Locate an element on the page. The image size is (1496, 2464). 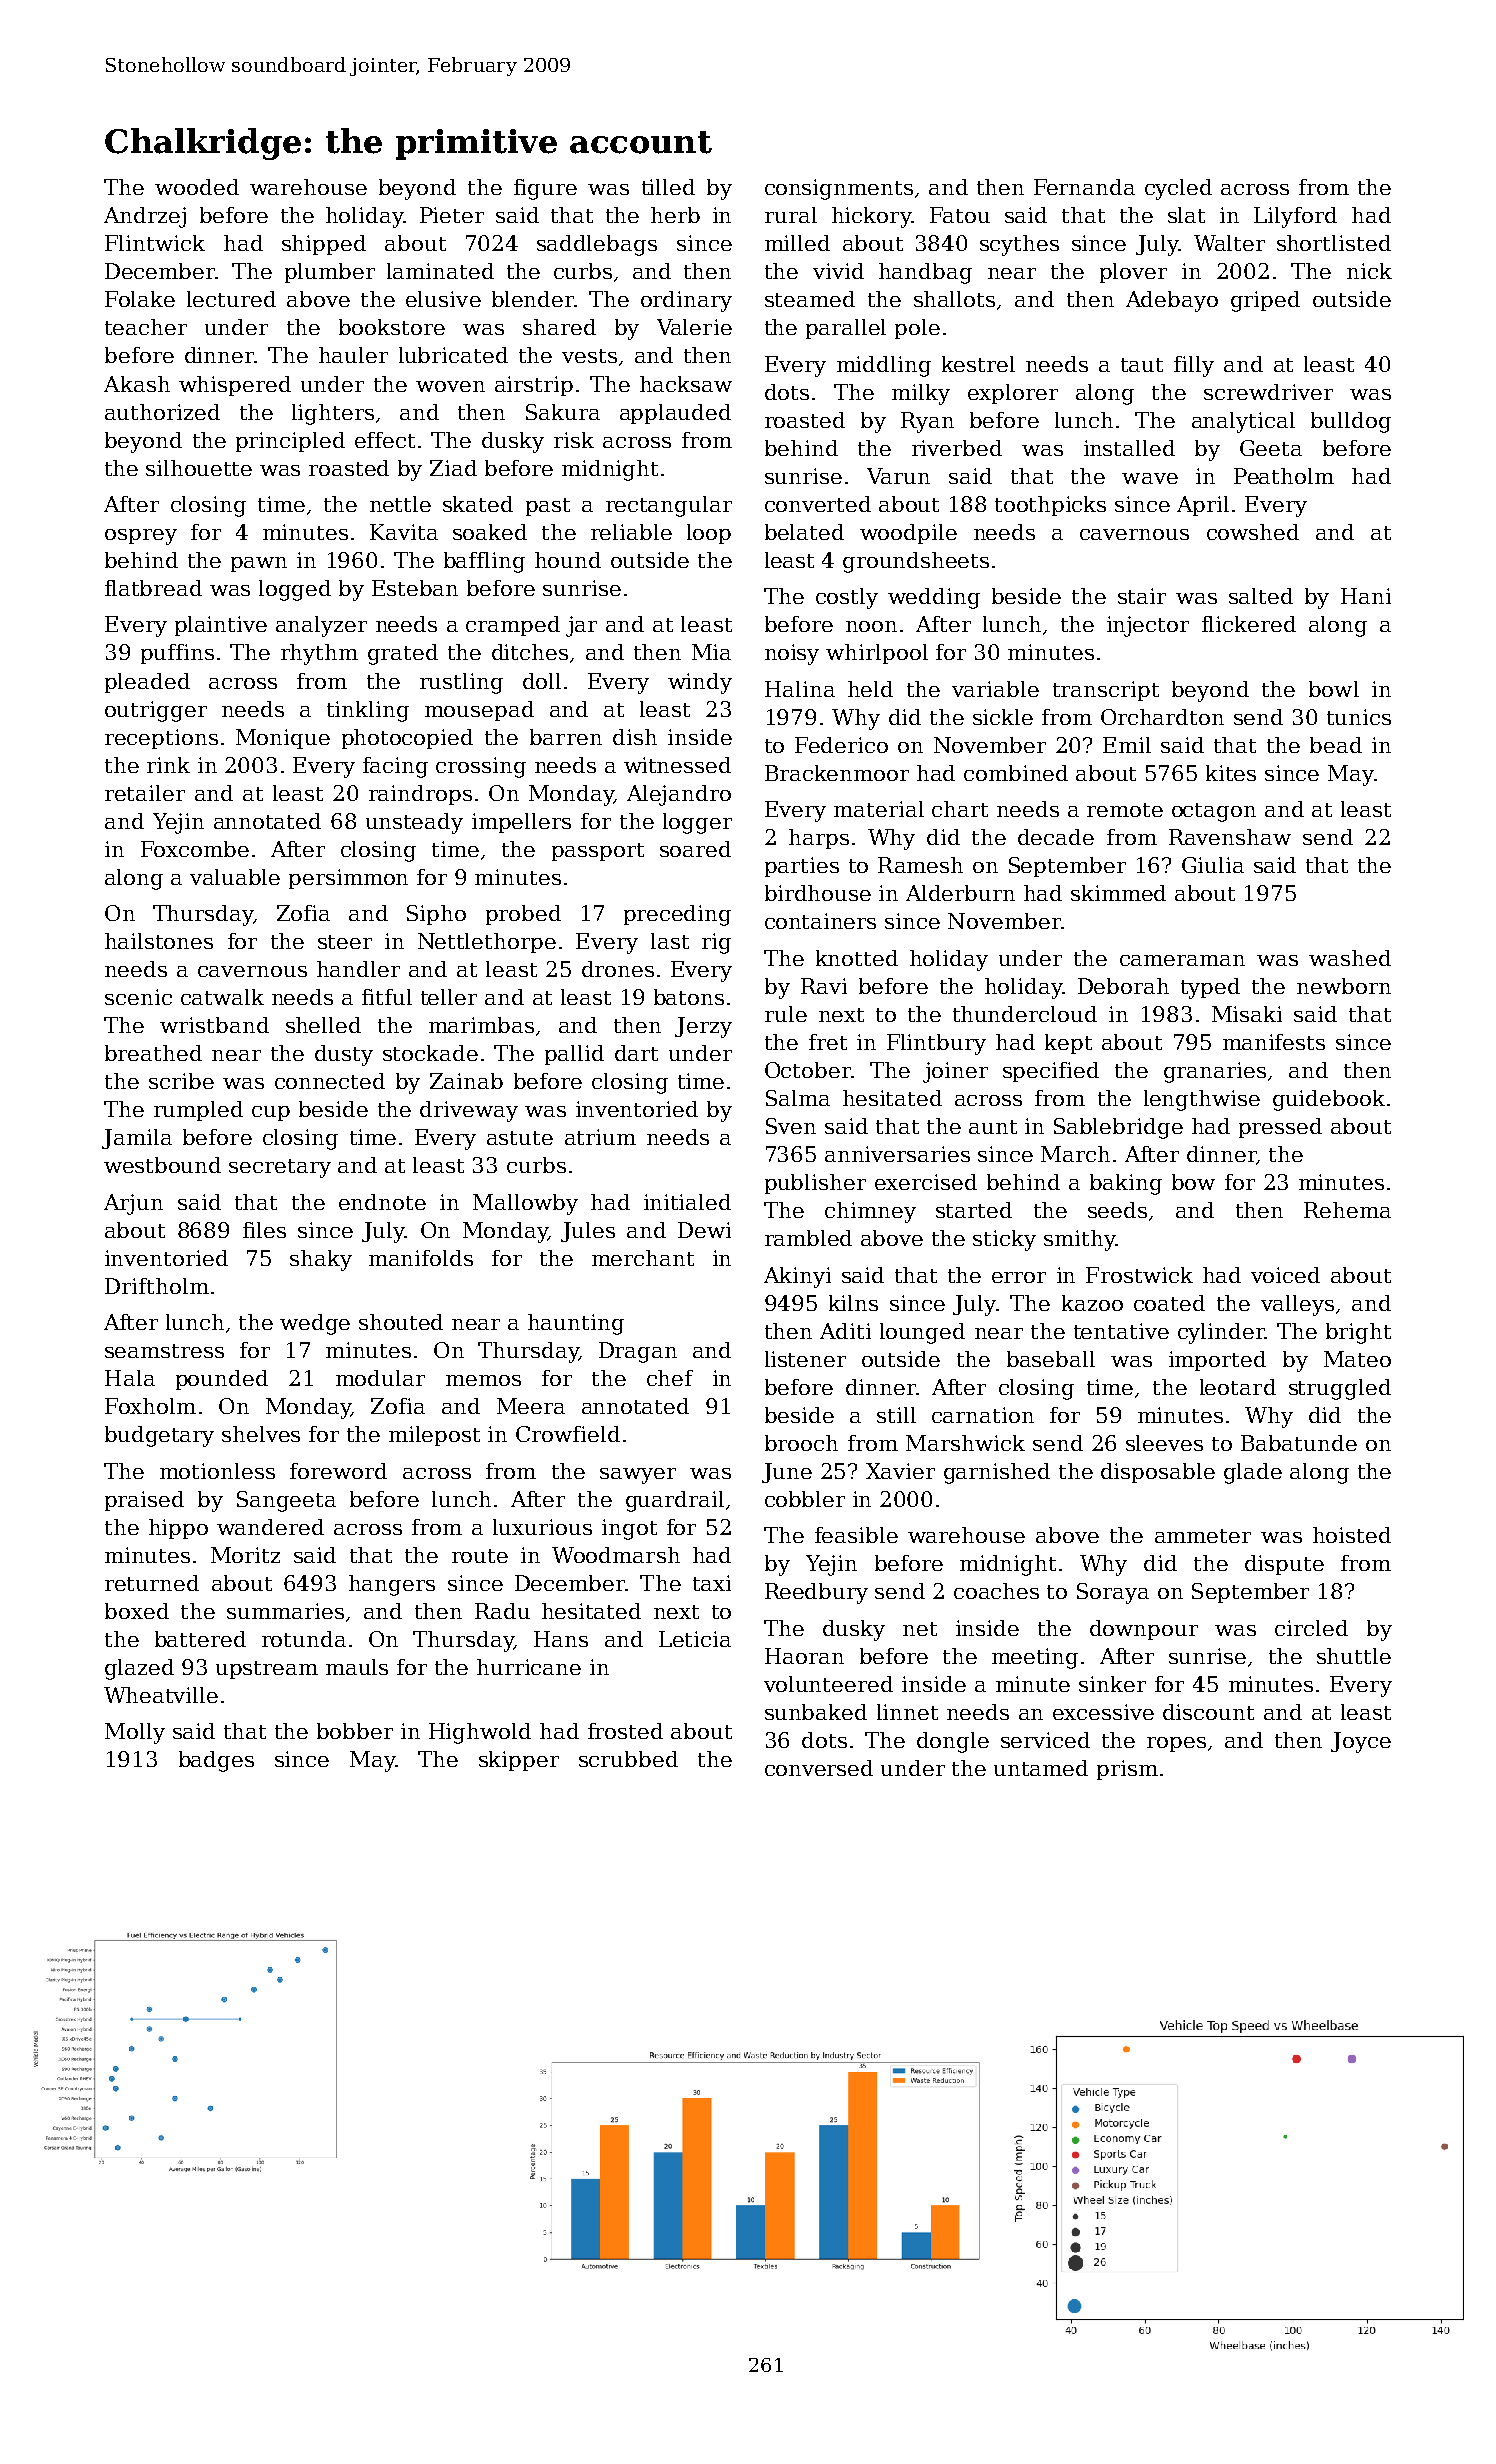
cycled is located at coordinates (1178, 189).
